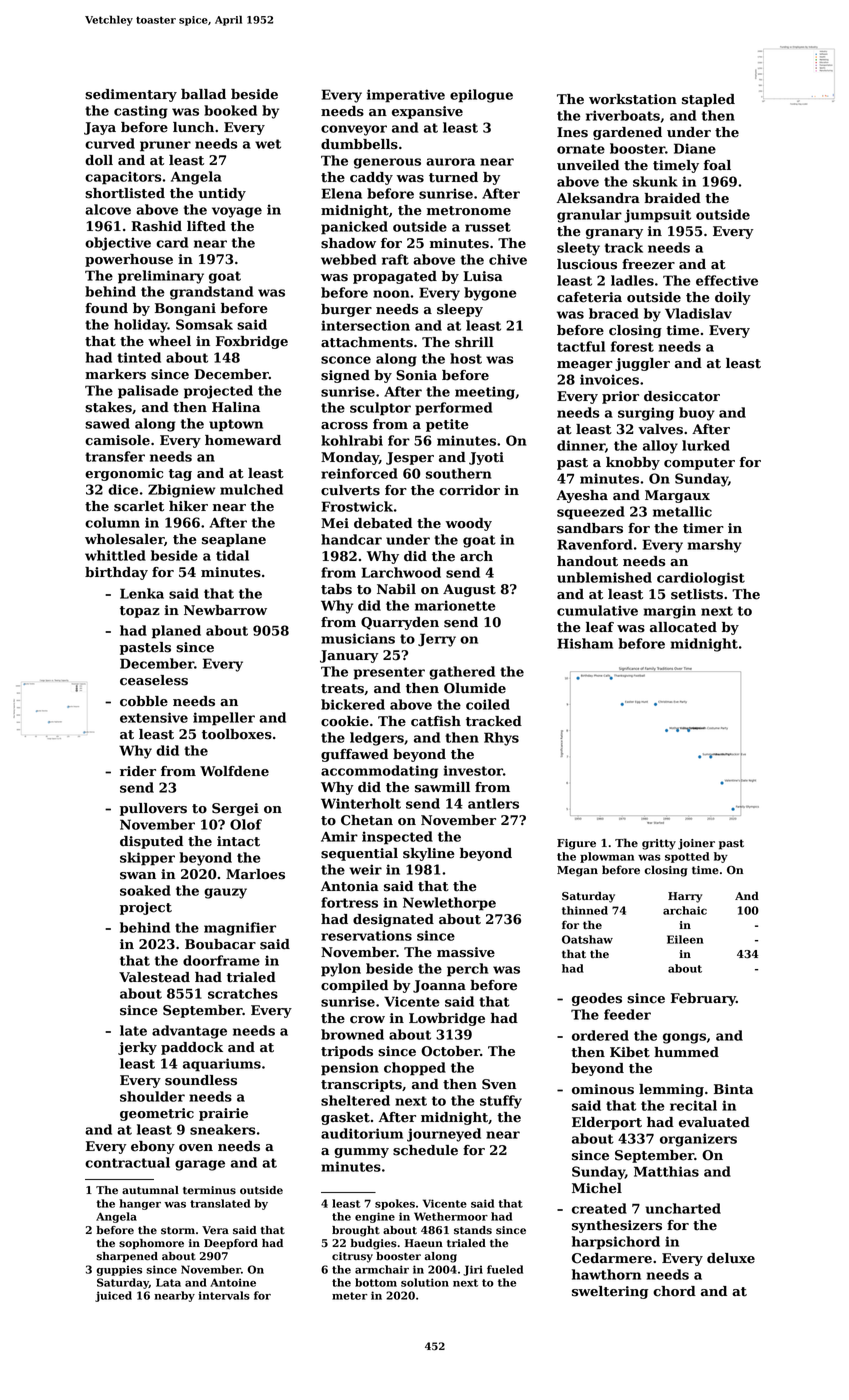  What do you see at coordinates (733, 1089) in the page?
I see `Binta` at bounding box center [733, 1089].
